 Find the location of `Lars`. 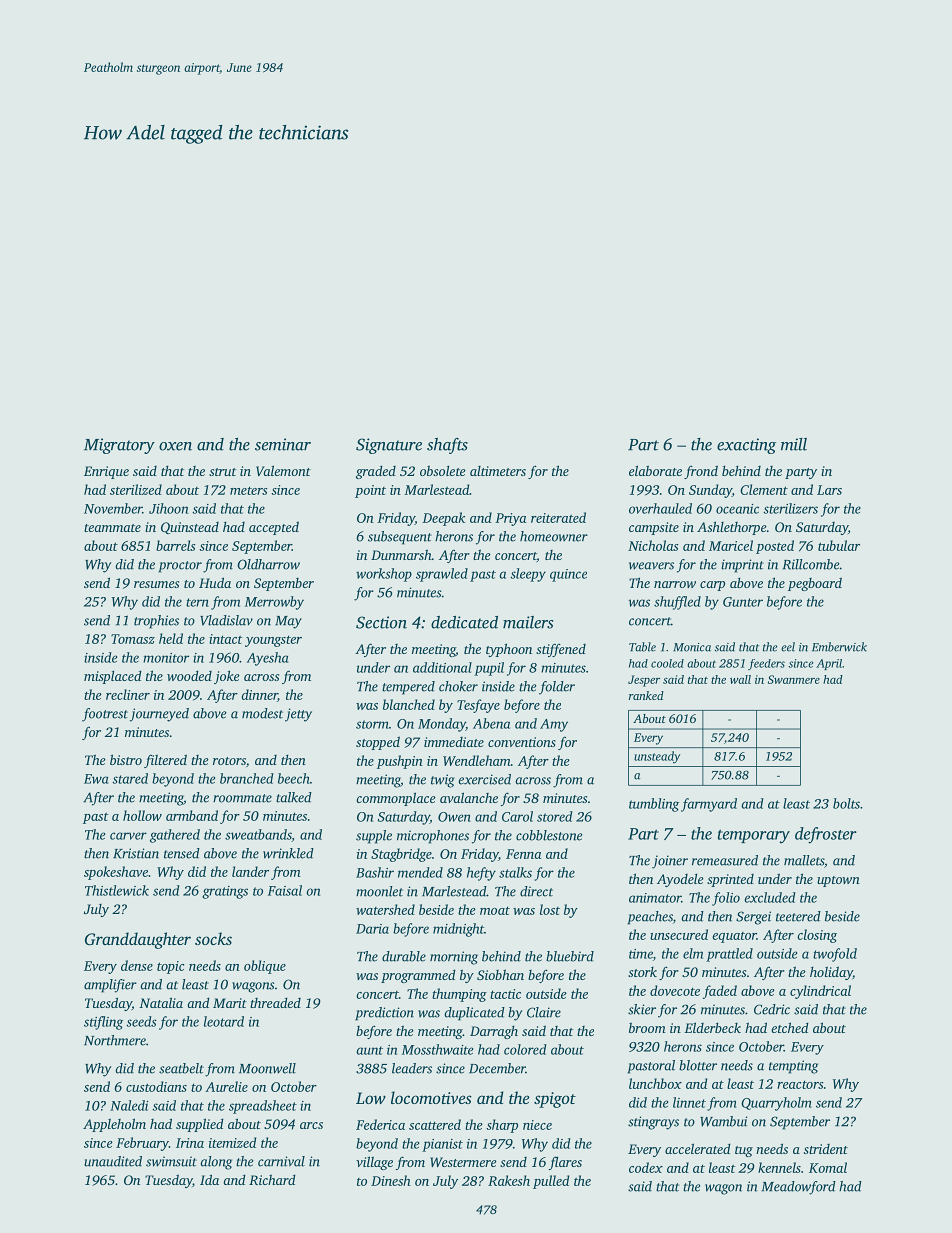

Lars is located at coordinates (829, 490).
